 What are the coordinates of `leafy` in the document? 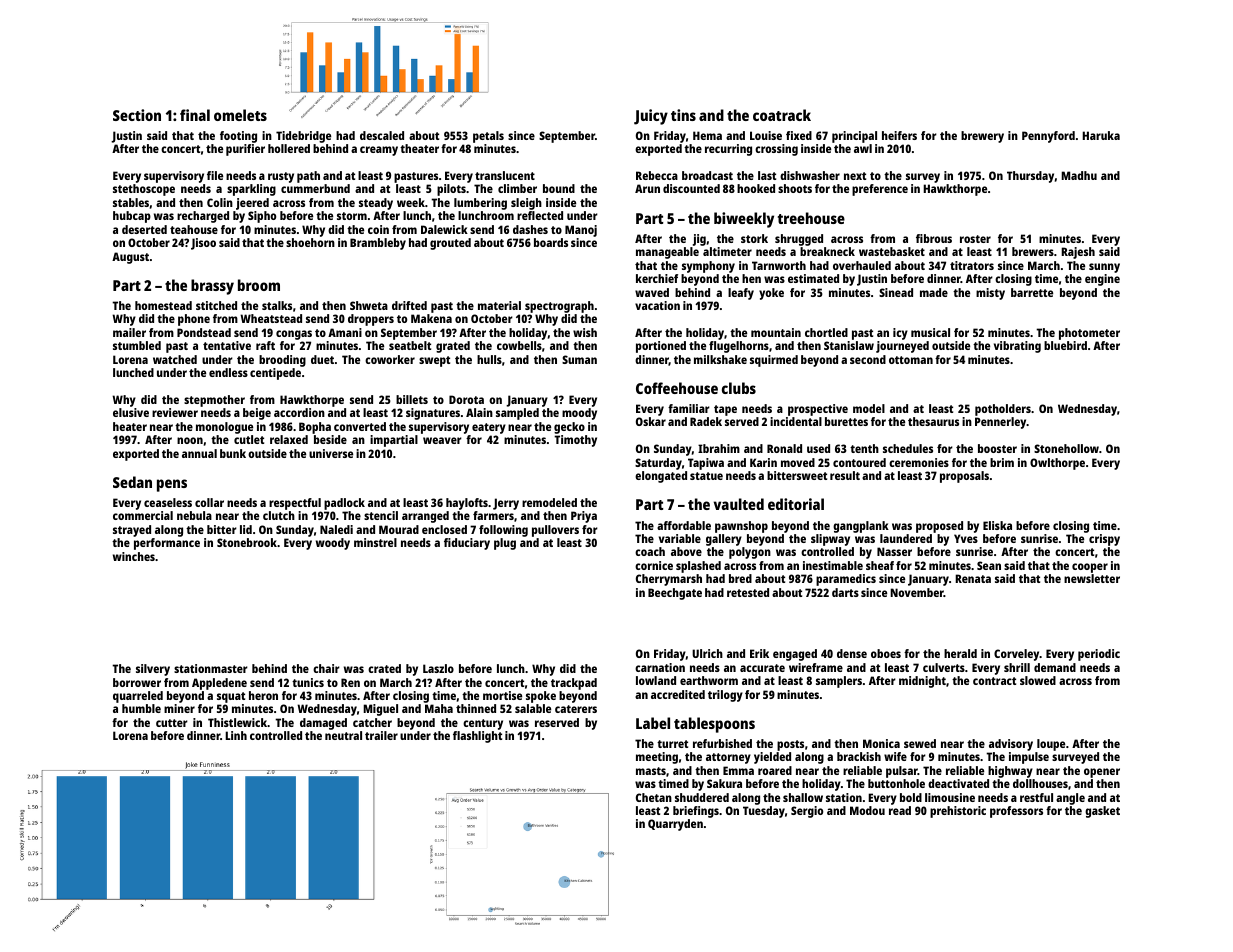 It's located at (741, 294).
